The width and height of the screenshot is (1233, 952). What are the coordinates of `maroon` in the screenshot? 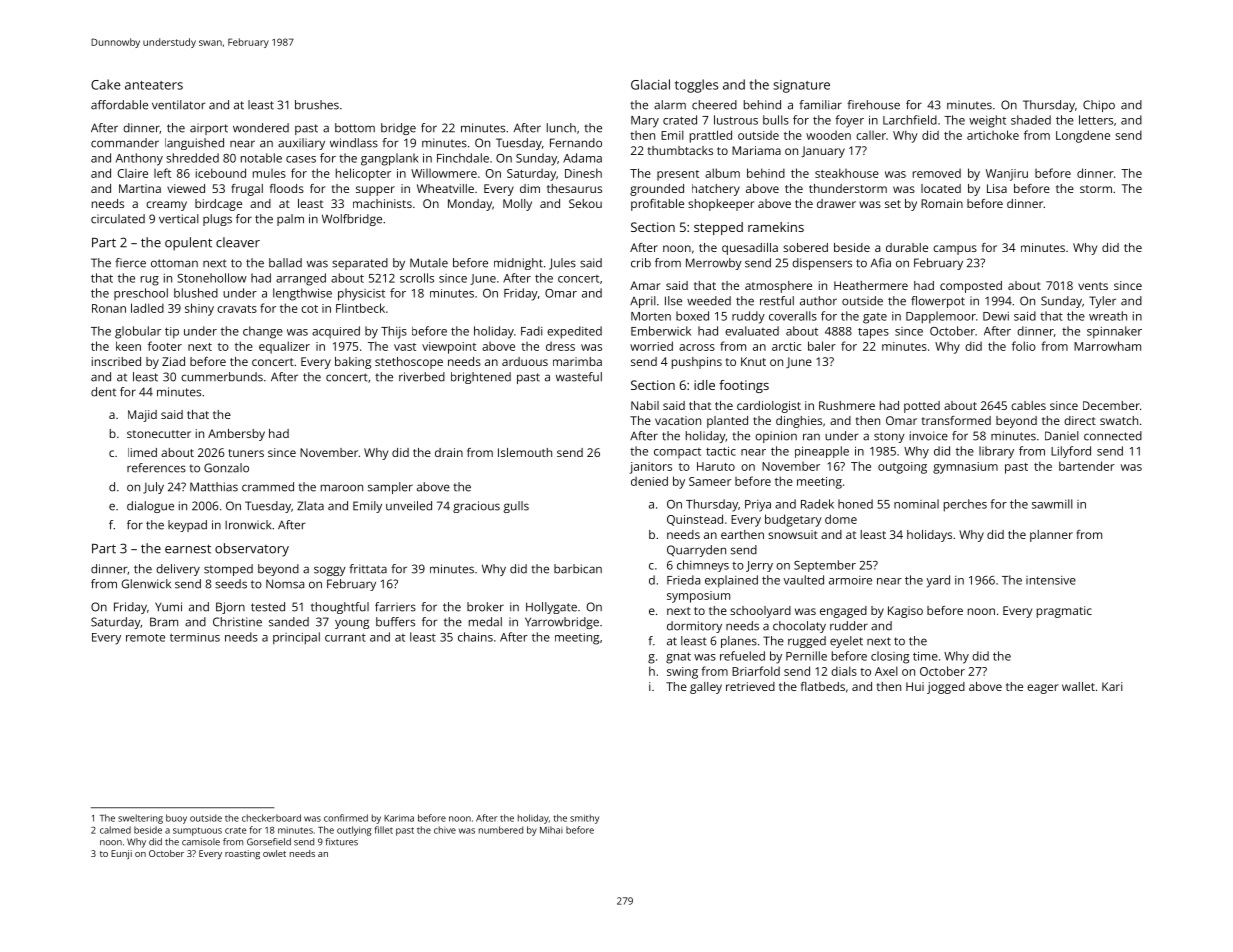 It's located at (342, 488).
